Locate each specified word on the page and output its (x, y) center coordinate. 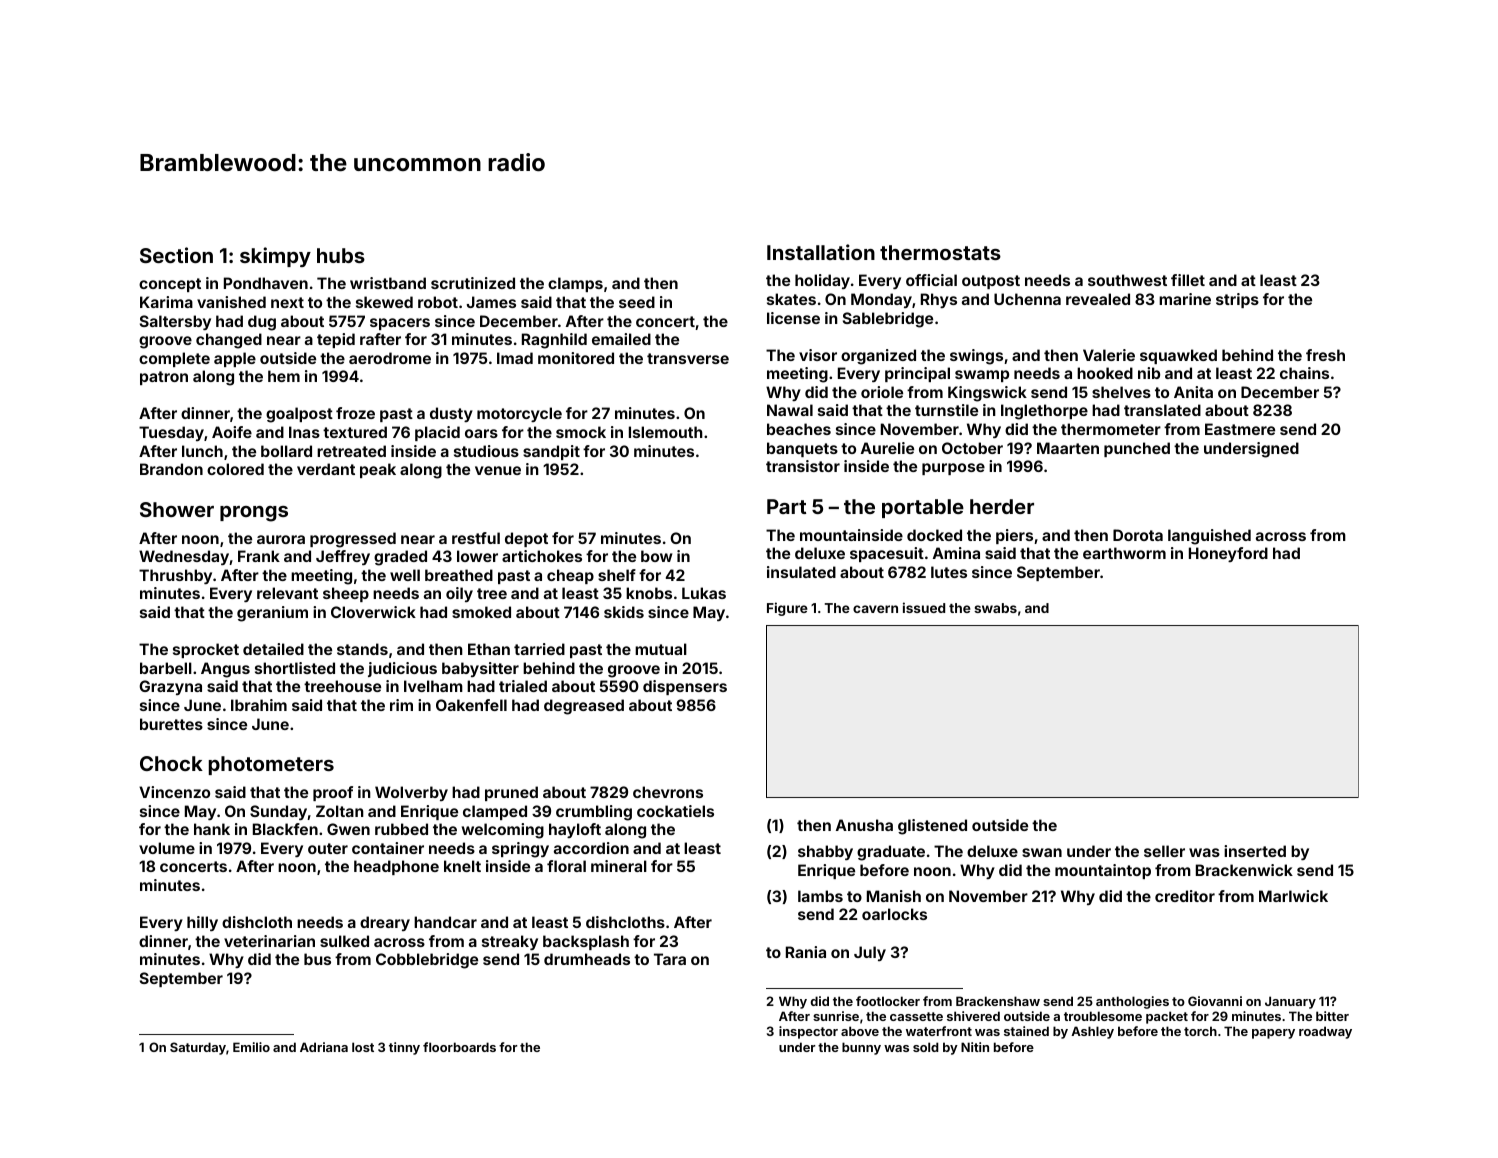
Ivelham (433, 686)
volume (167, 848)
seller (1164, 851)
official (931, 280)
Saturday (198, 1048)
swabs (995, 608)
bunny (861, 1048)
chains (1304, 373)
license (793, 318)
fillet (1188, 280)
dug (262, 323)
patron (164, 378)
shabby (825, 852)
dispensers (685, 687)
